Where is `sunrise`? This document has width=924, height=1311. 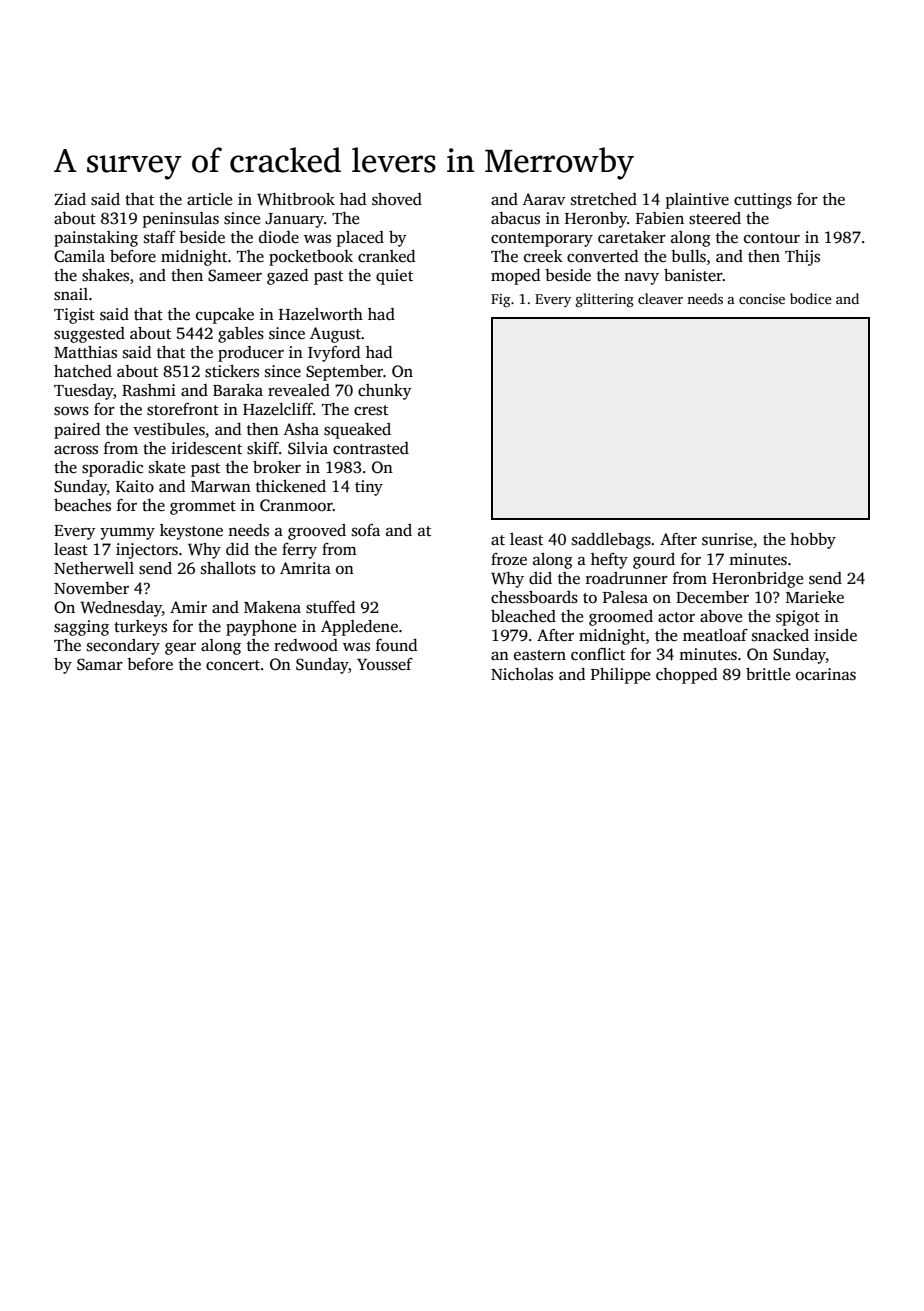
sunrise is located at coordinates (727, 539).
